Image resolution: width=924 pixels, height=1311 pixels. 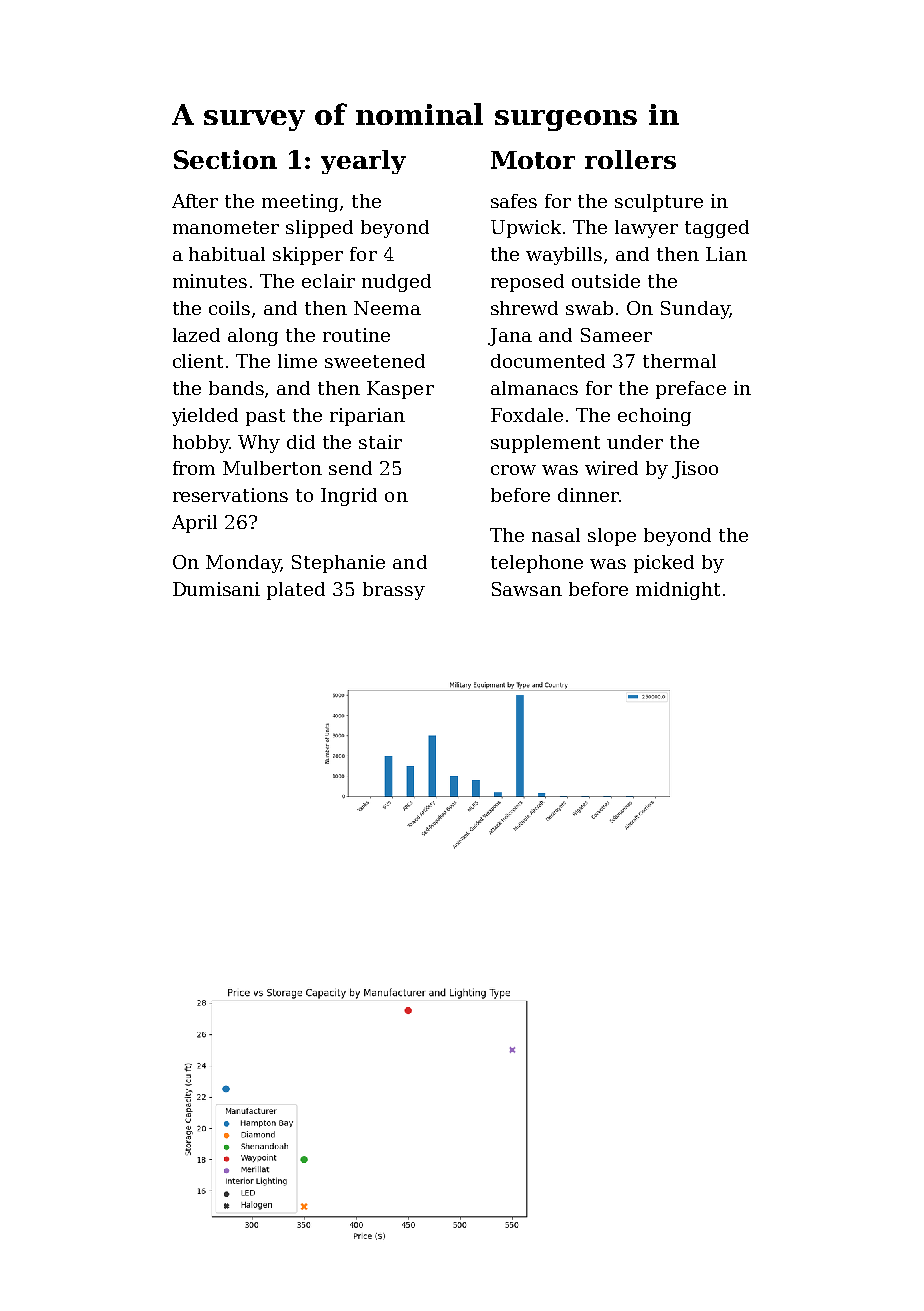 What do you see at coordinates (216, 589) in the screenshot?
I see `Dumisani` at bounding box center [216, 589].
